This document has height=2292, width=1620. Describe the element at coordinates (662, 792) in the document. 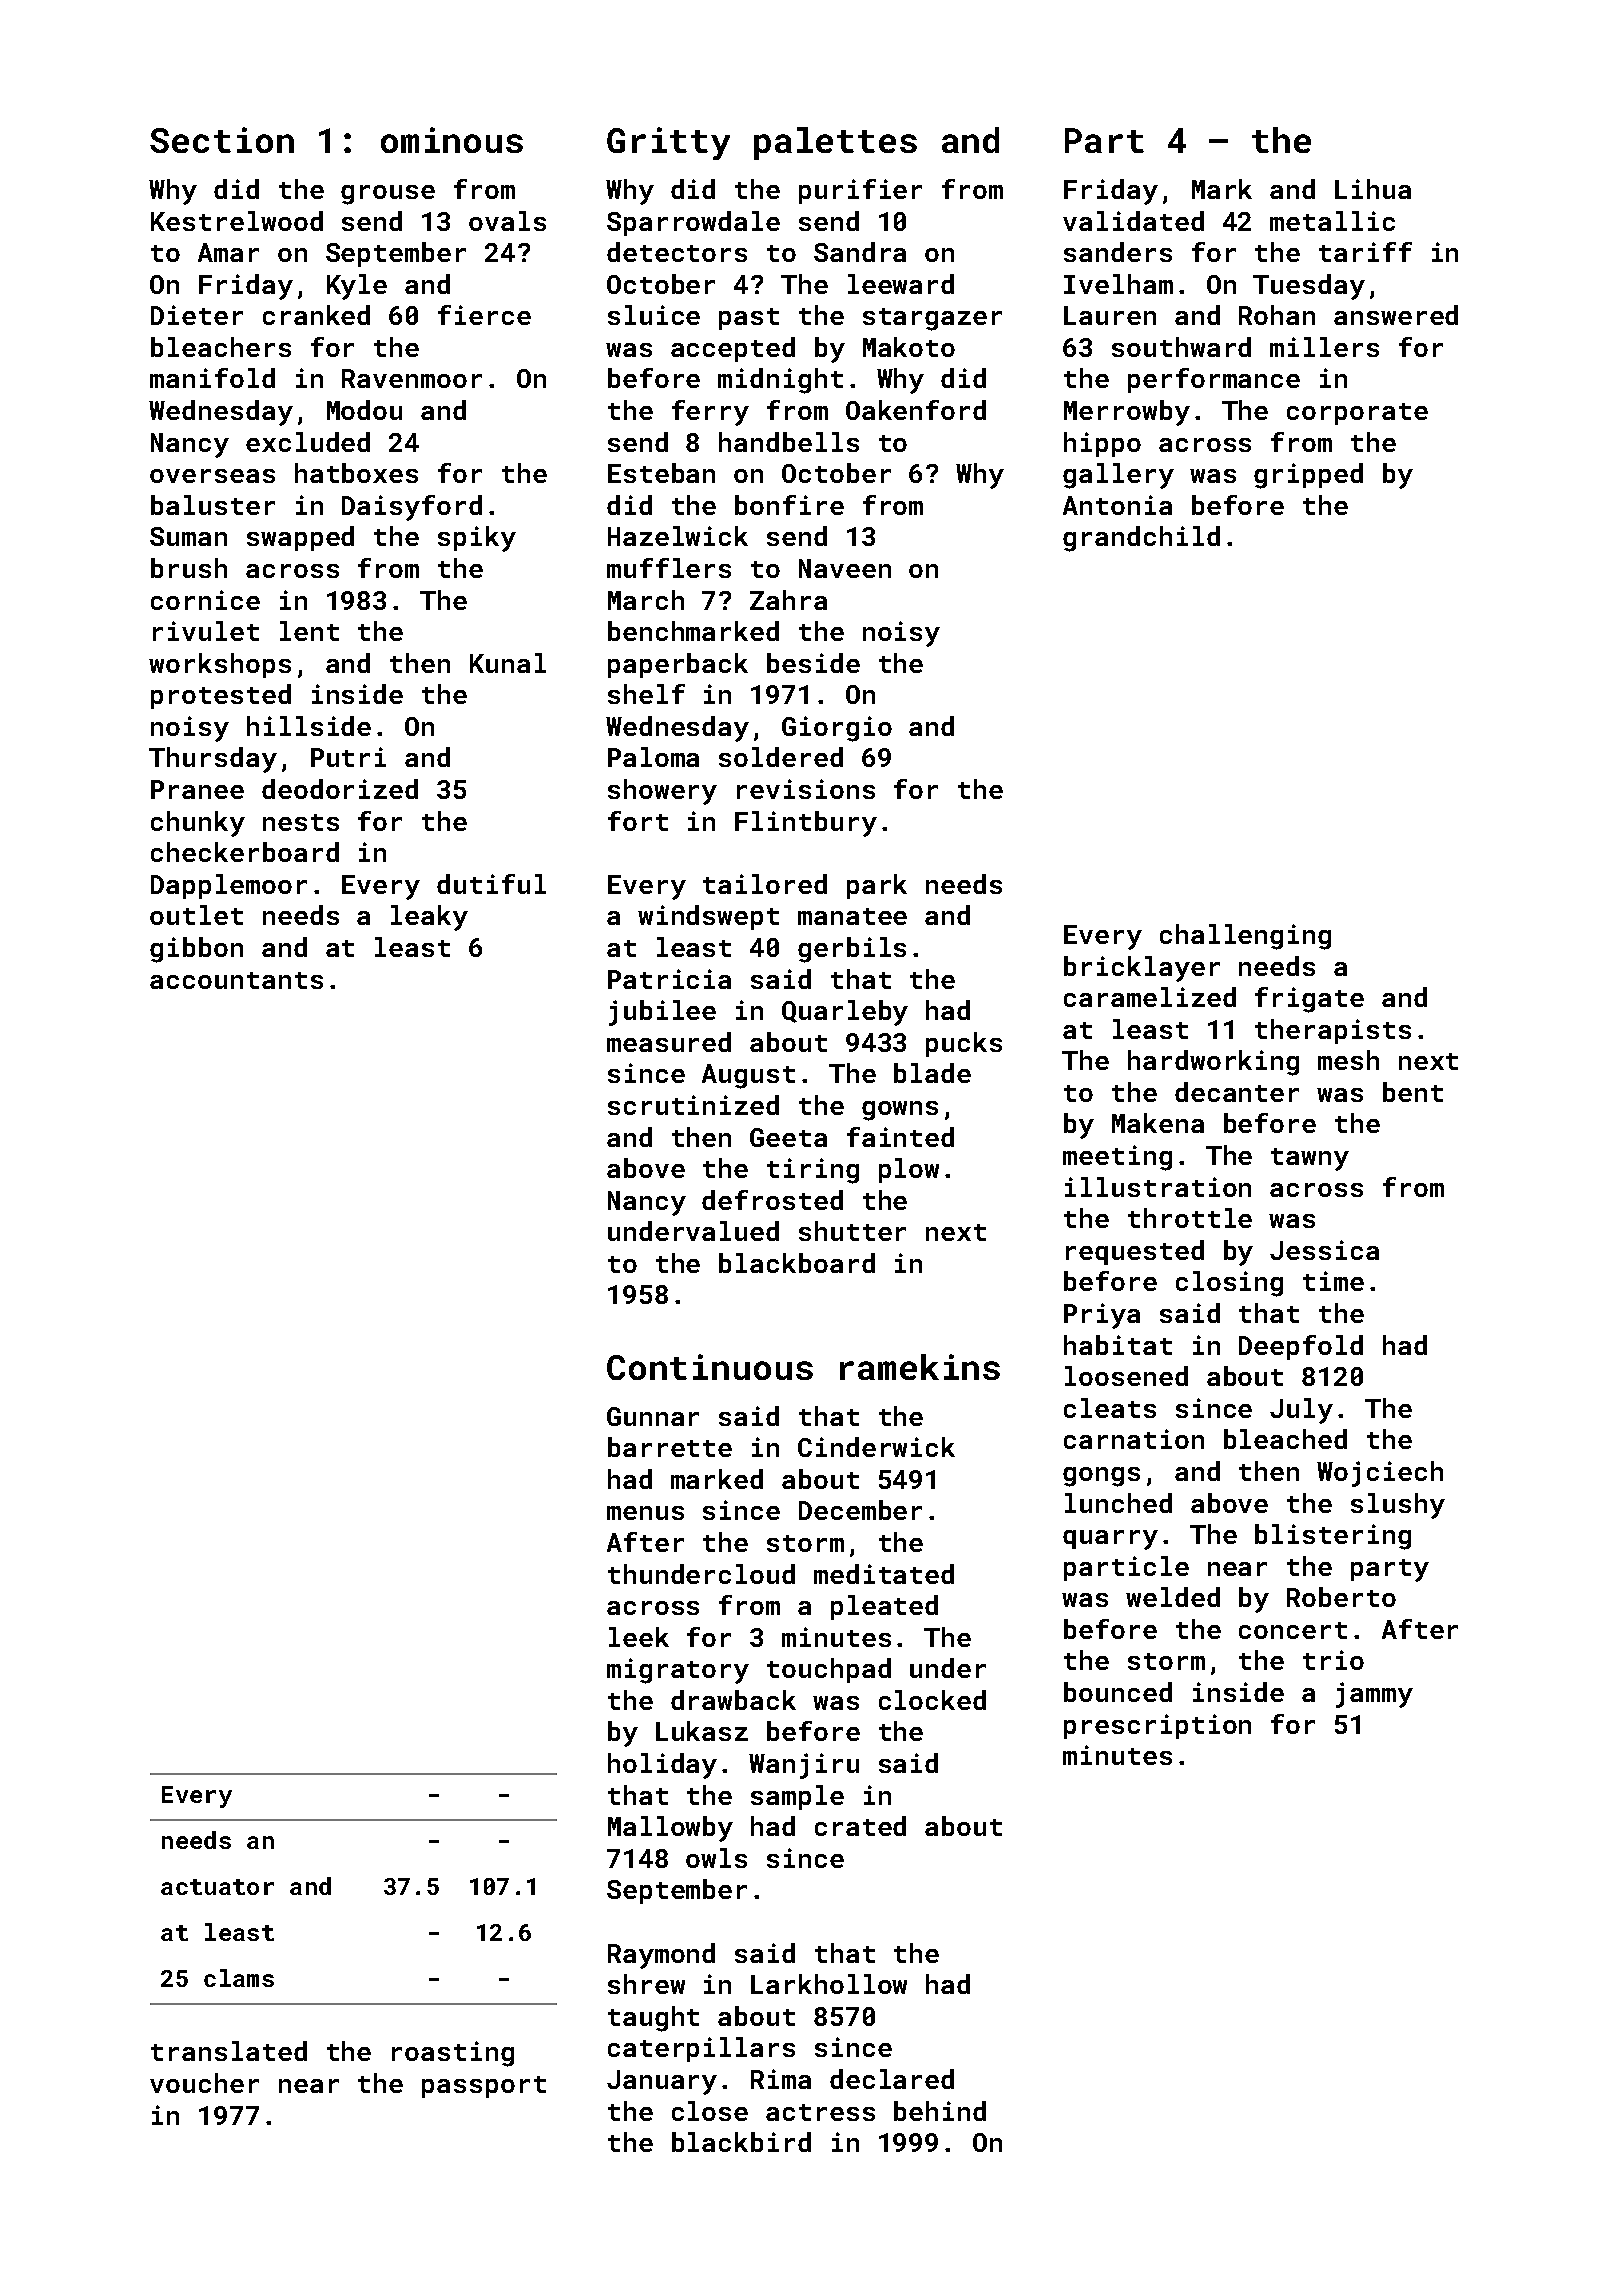

I see `showery` at that location.
